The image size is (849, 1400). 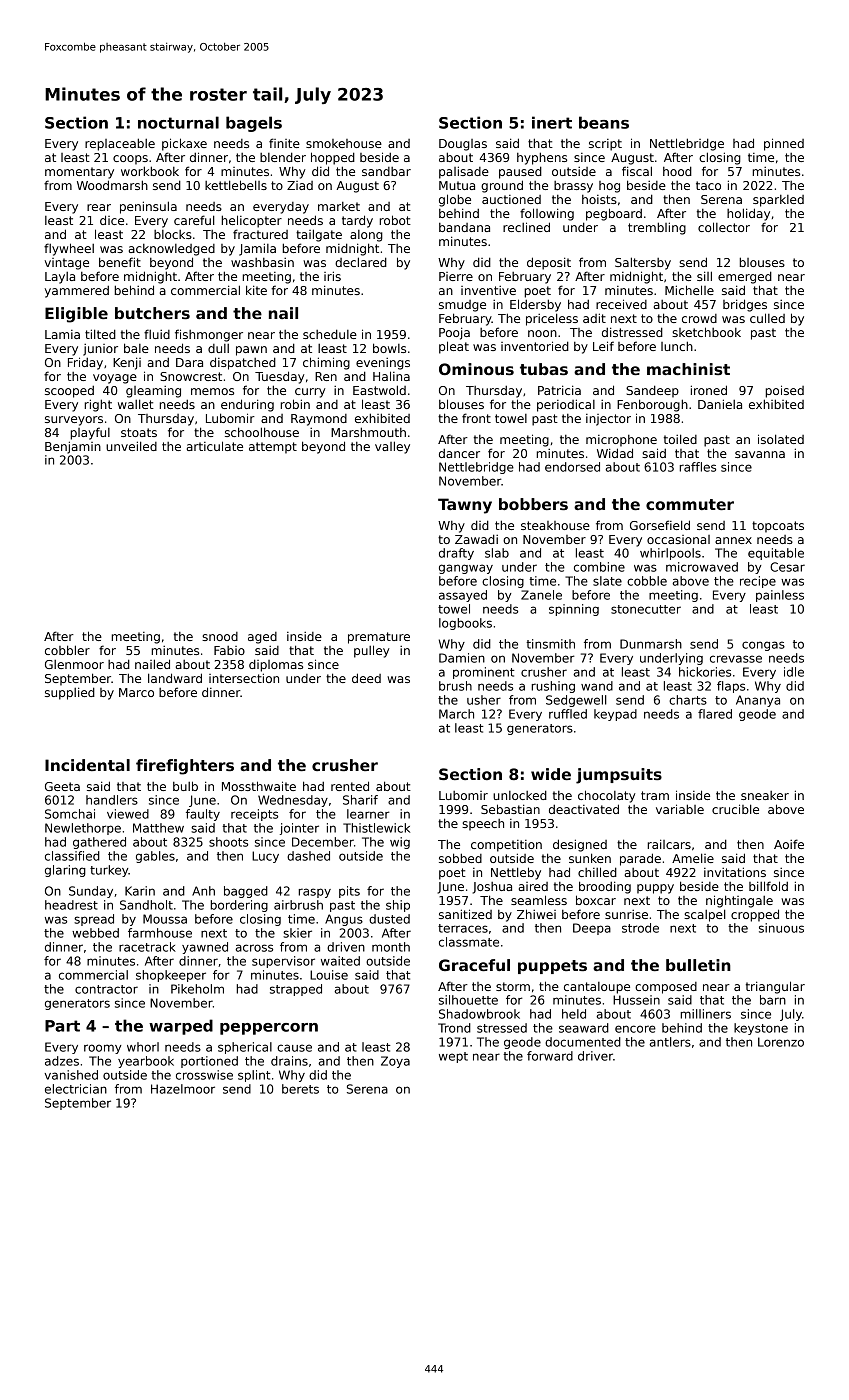 What do you see at coordinates (100, 334) in the image?
I see `tilted` at bounding box center [100, 334].
